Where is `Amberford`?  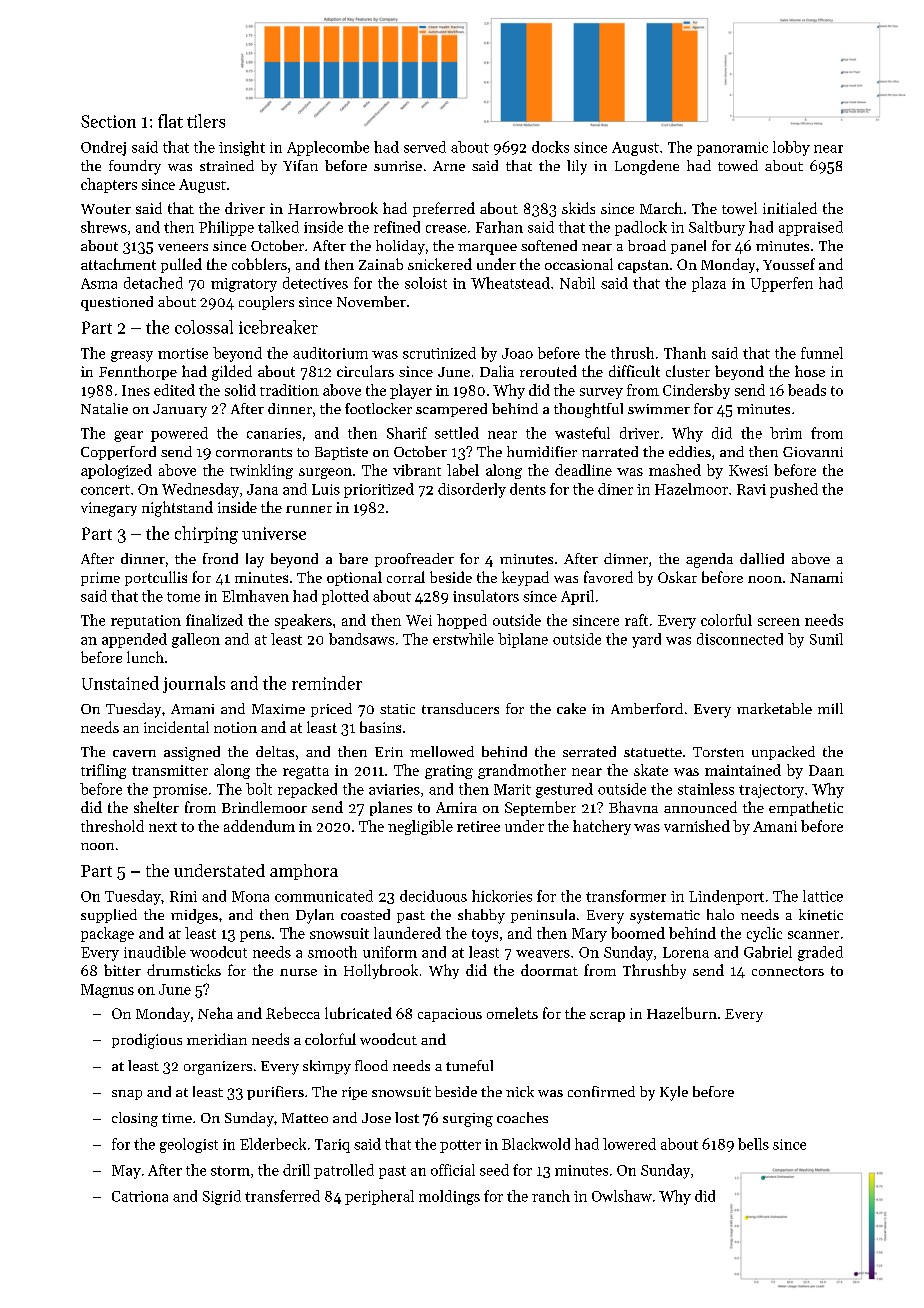 Amberford is located at coordinates (647, 708).
